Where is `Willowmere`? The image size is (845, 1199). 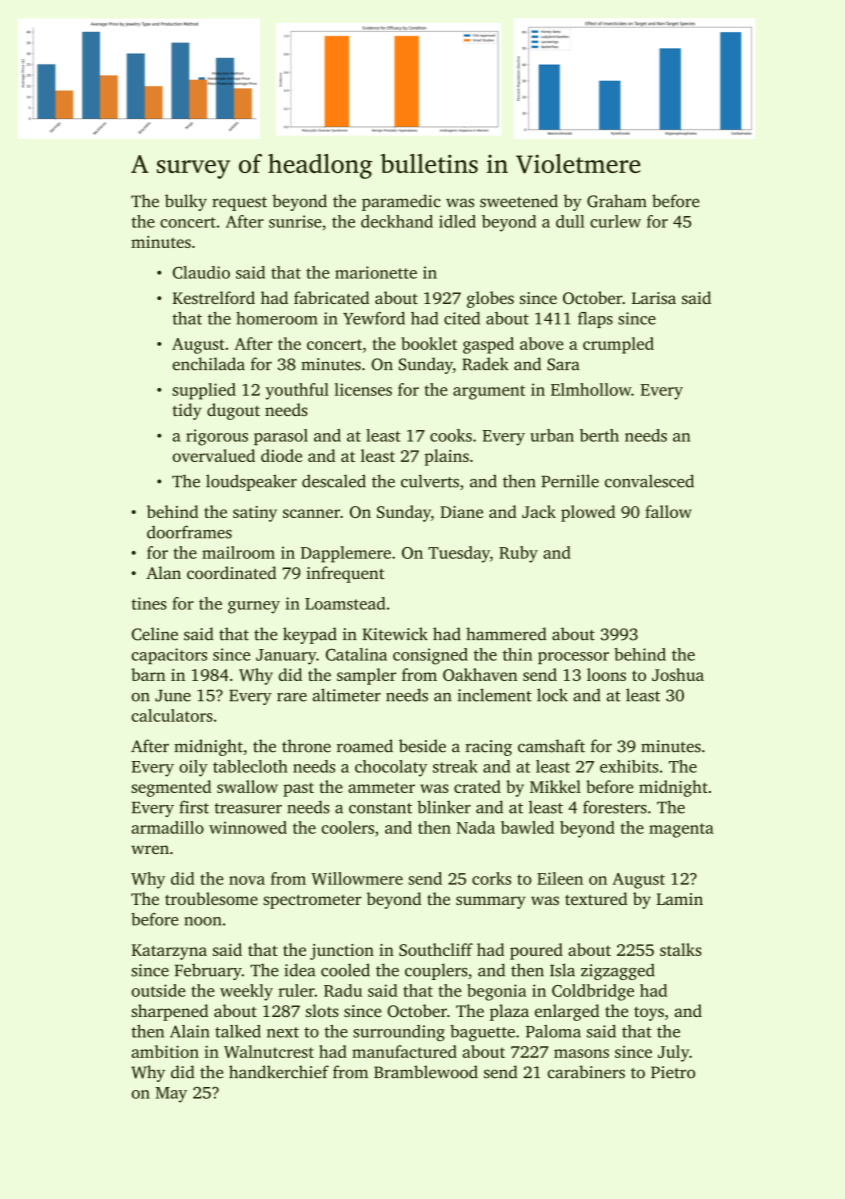 Willowmere is located at coordinates (357, 878).
